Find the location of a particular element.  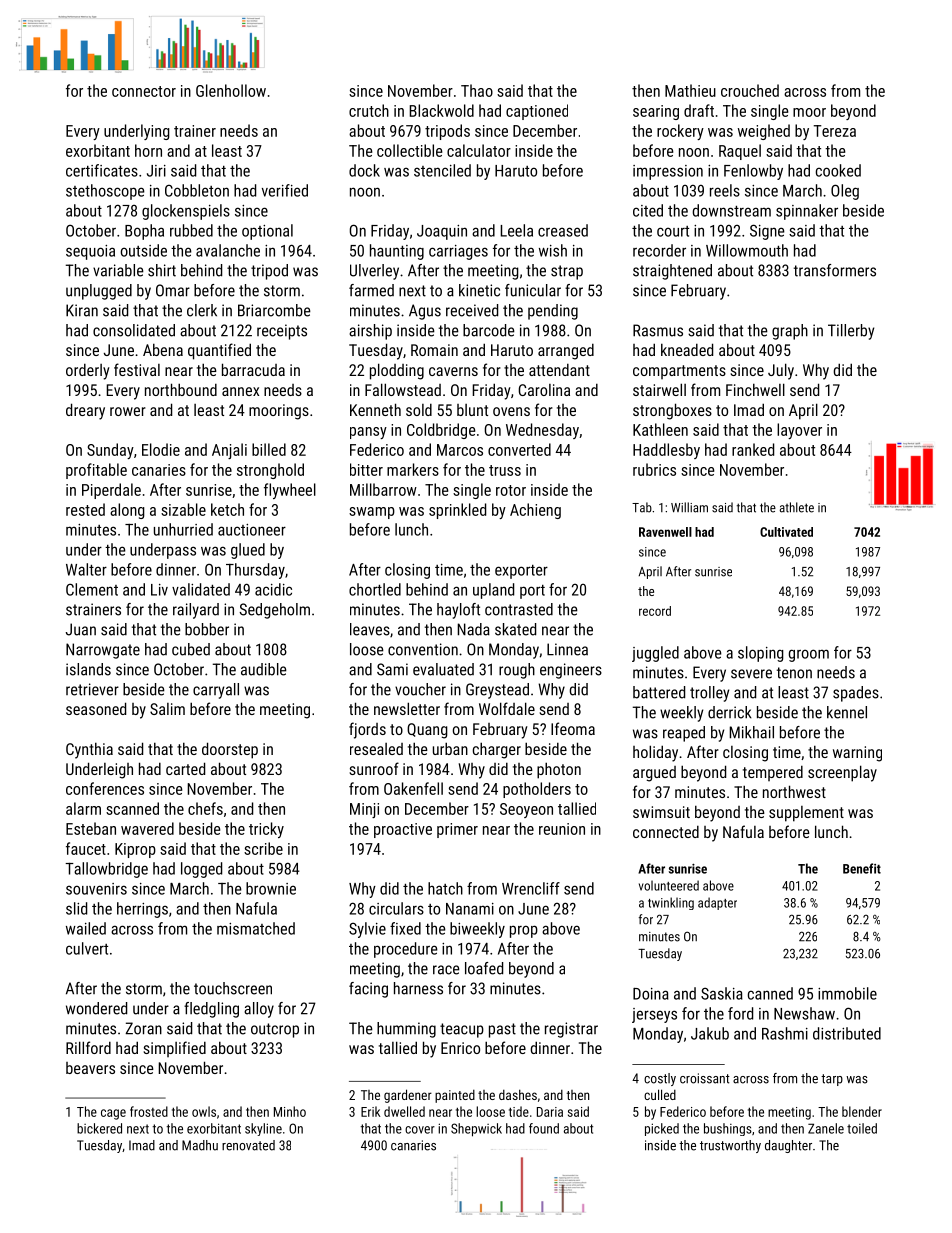

skyline is located at coordinates (263, 1129).
